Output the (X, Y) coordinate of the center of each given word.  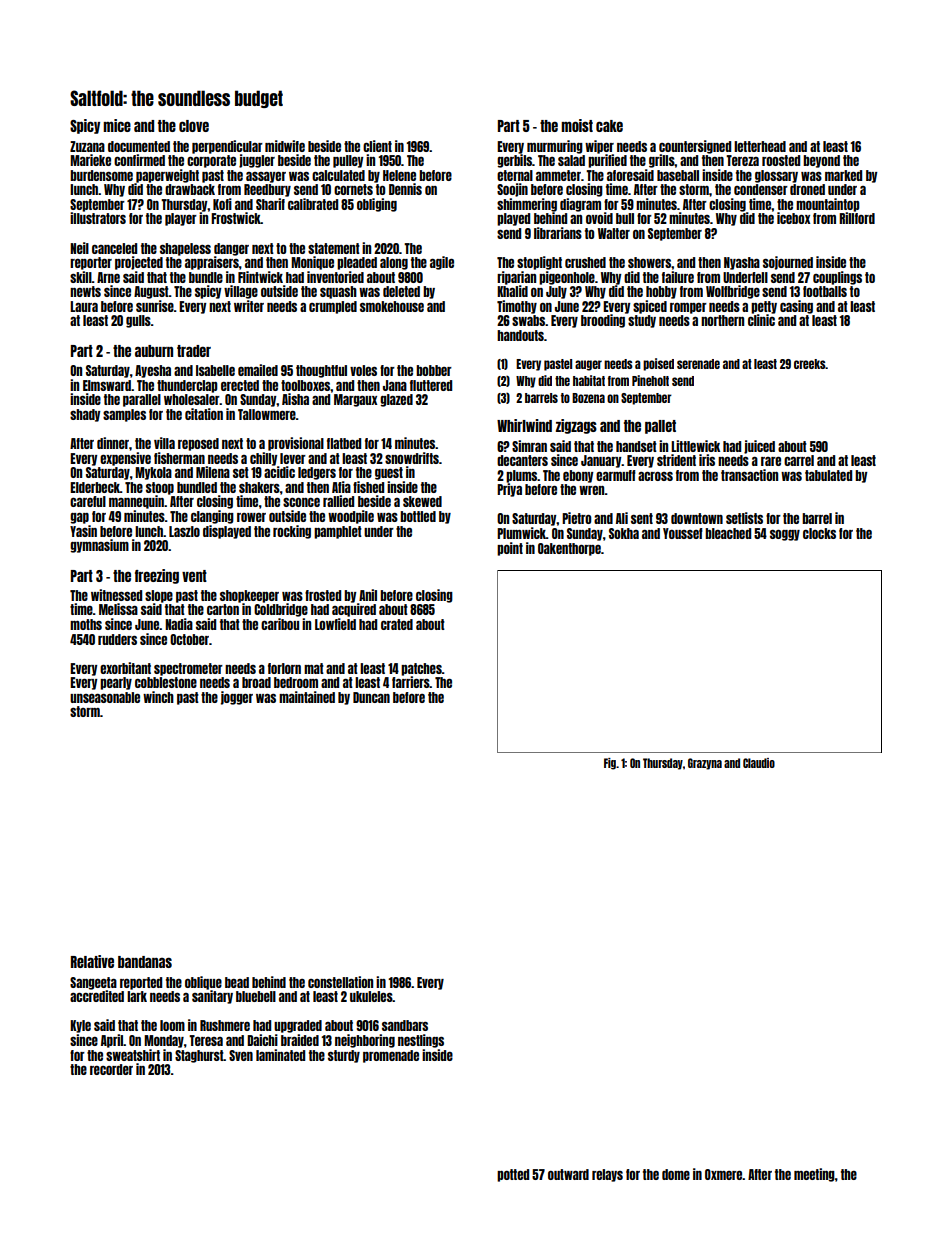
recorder (111, 1069)
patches (421, 669)
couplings (837, 278)
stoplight (539, 263)
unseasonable (105, 697)
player (181, 219)
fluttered (431, 385)
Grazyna (705, 764)
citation (204, 414)
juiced (759, 447)
